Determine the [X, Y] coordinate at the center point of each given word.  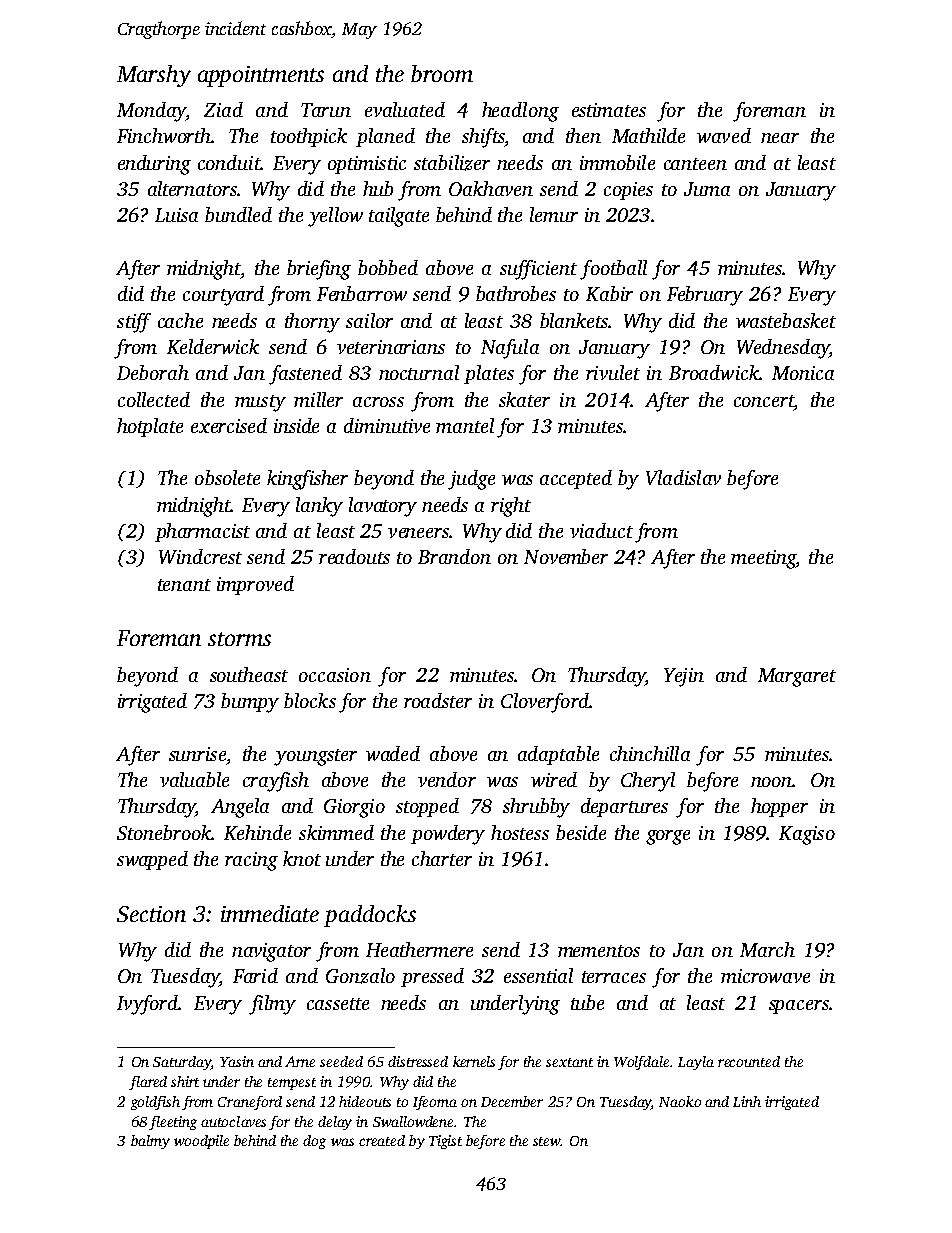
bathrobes [516, 293]
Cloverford [545, 703]
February [705, 296]
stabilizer [452, 163]
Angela [240, 808]
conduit [229, 162]
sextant [569, 1062]
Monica [803, 373]
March [767, 949]
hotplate [150, 427]
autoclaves [233, 1121]
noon [772, 782]
